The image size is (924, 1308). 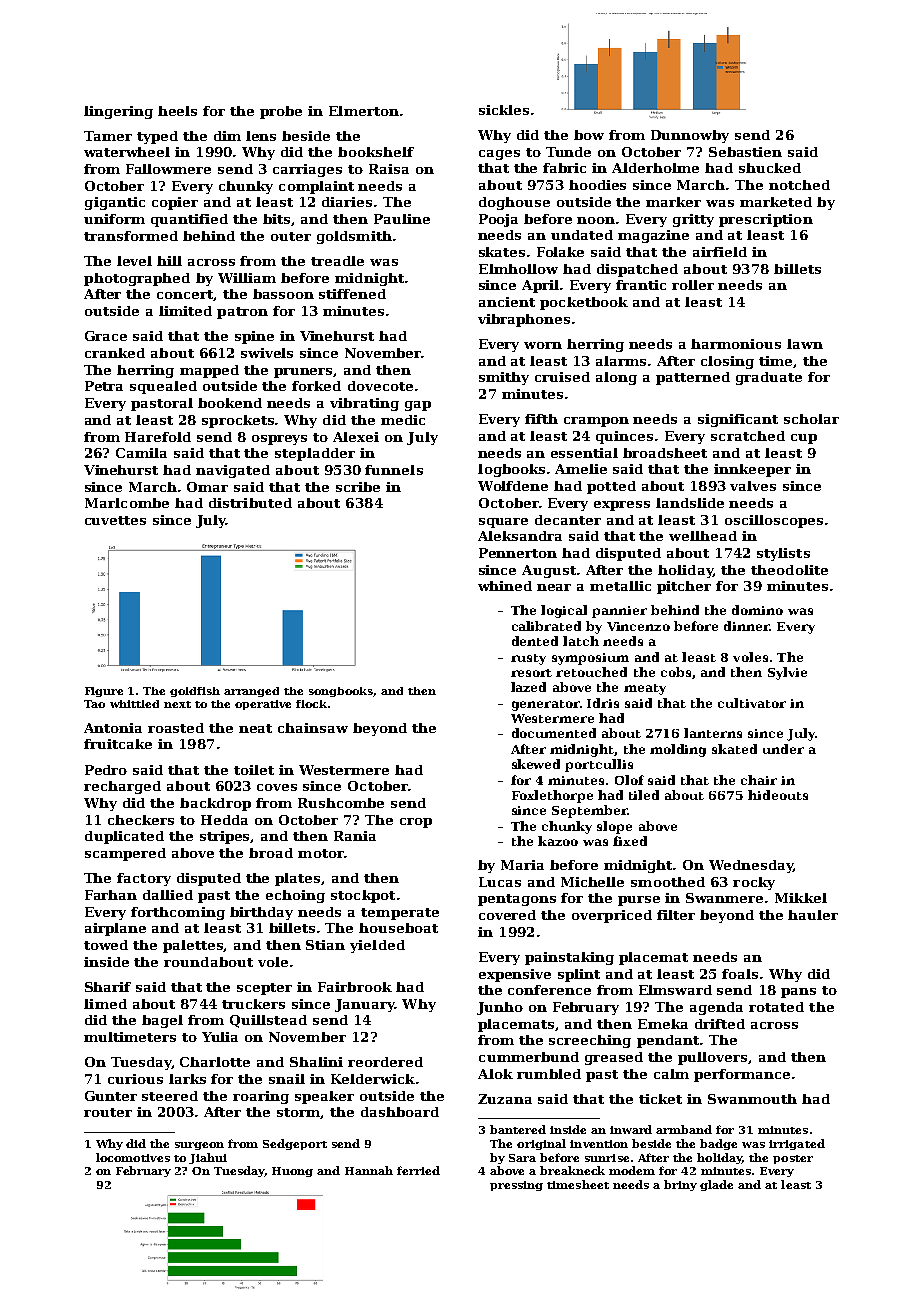 I want to click on Foxlethorpe, so click(x=552, y=796).
